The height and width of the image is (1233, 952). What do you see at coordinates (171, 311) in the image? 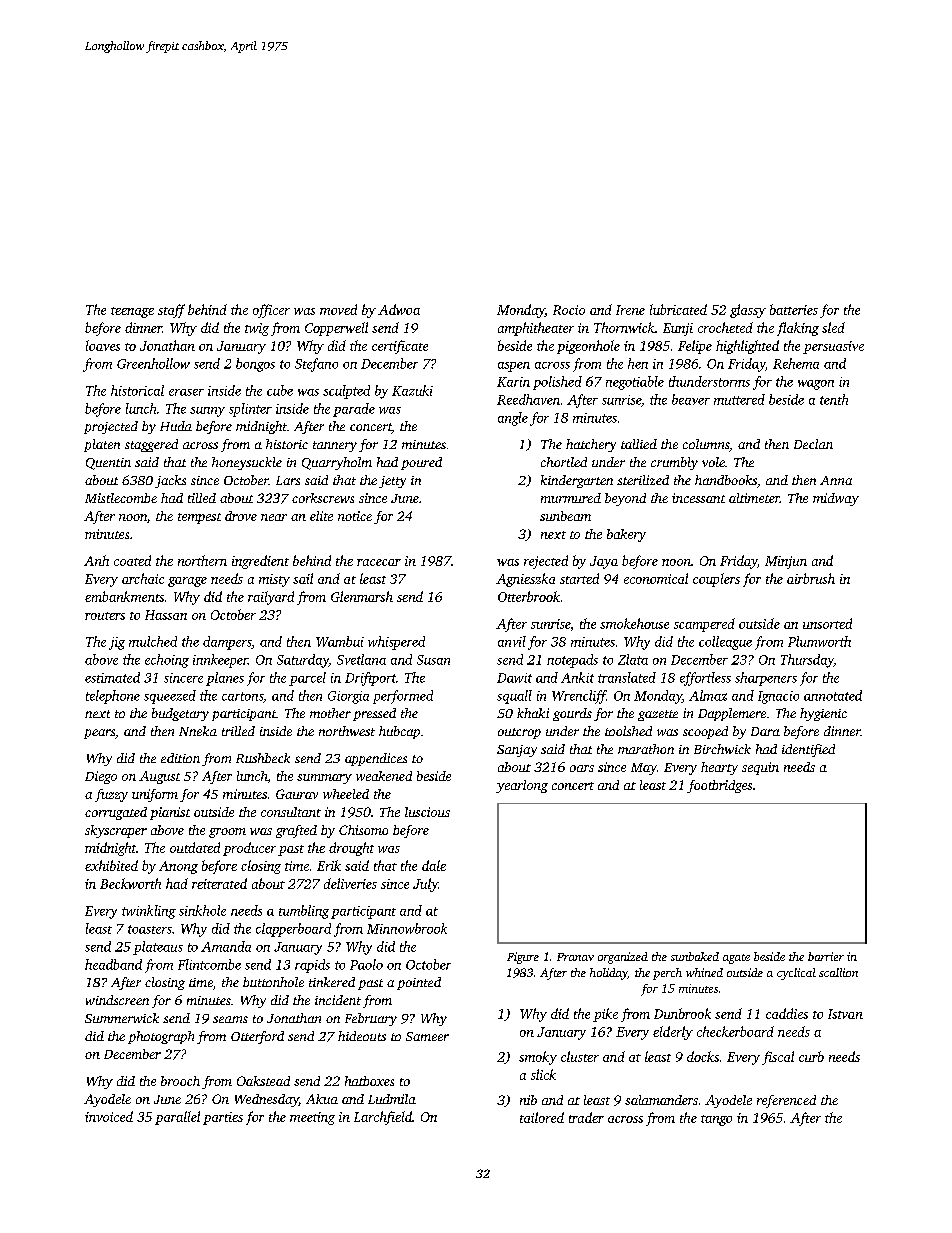
I see `staff` at bounding box center [171, 311].
